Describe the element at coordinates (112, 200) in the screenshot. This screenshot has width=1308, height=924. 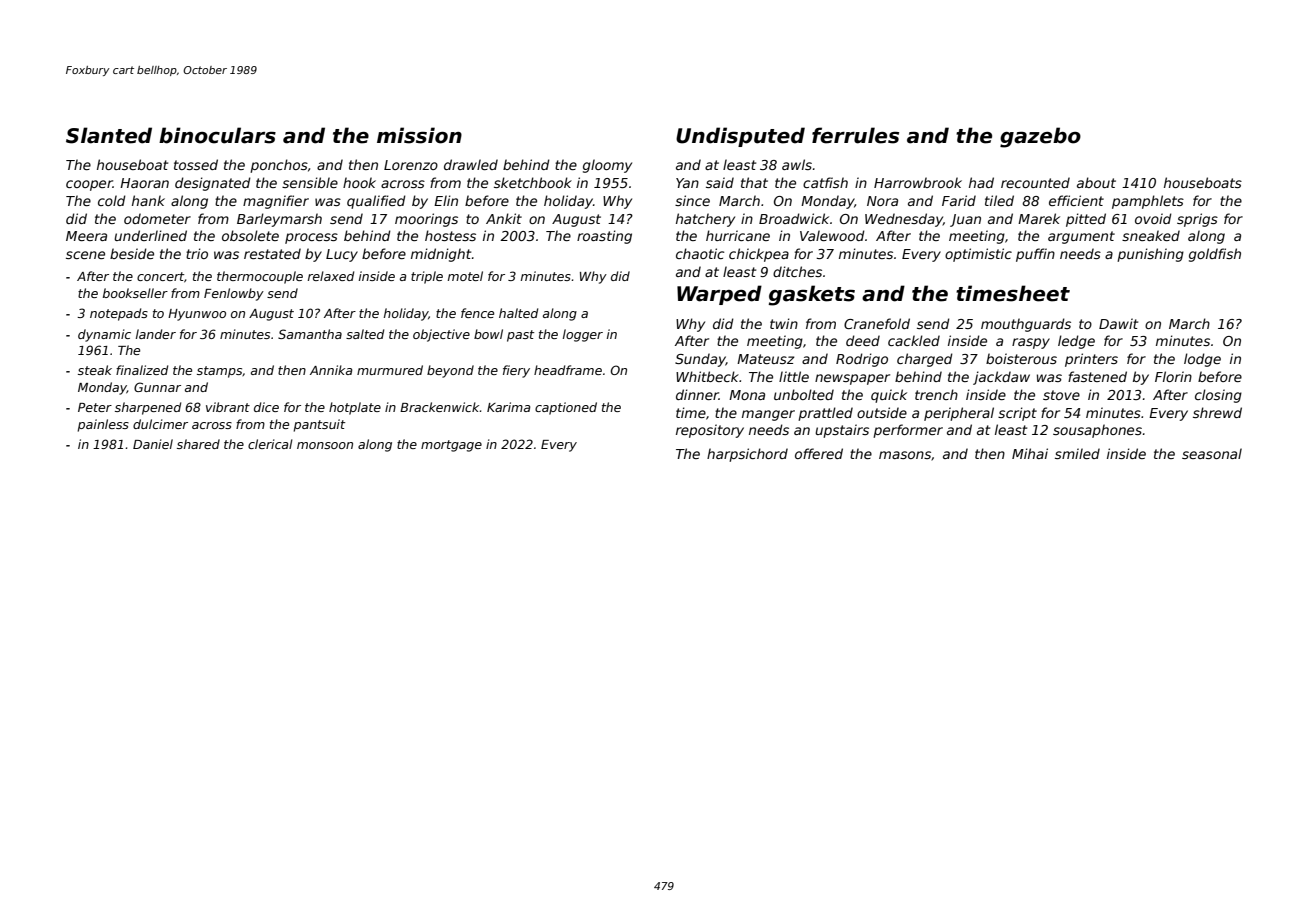
I see `cold` at that location.
